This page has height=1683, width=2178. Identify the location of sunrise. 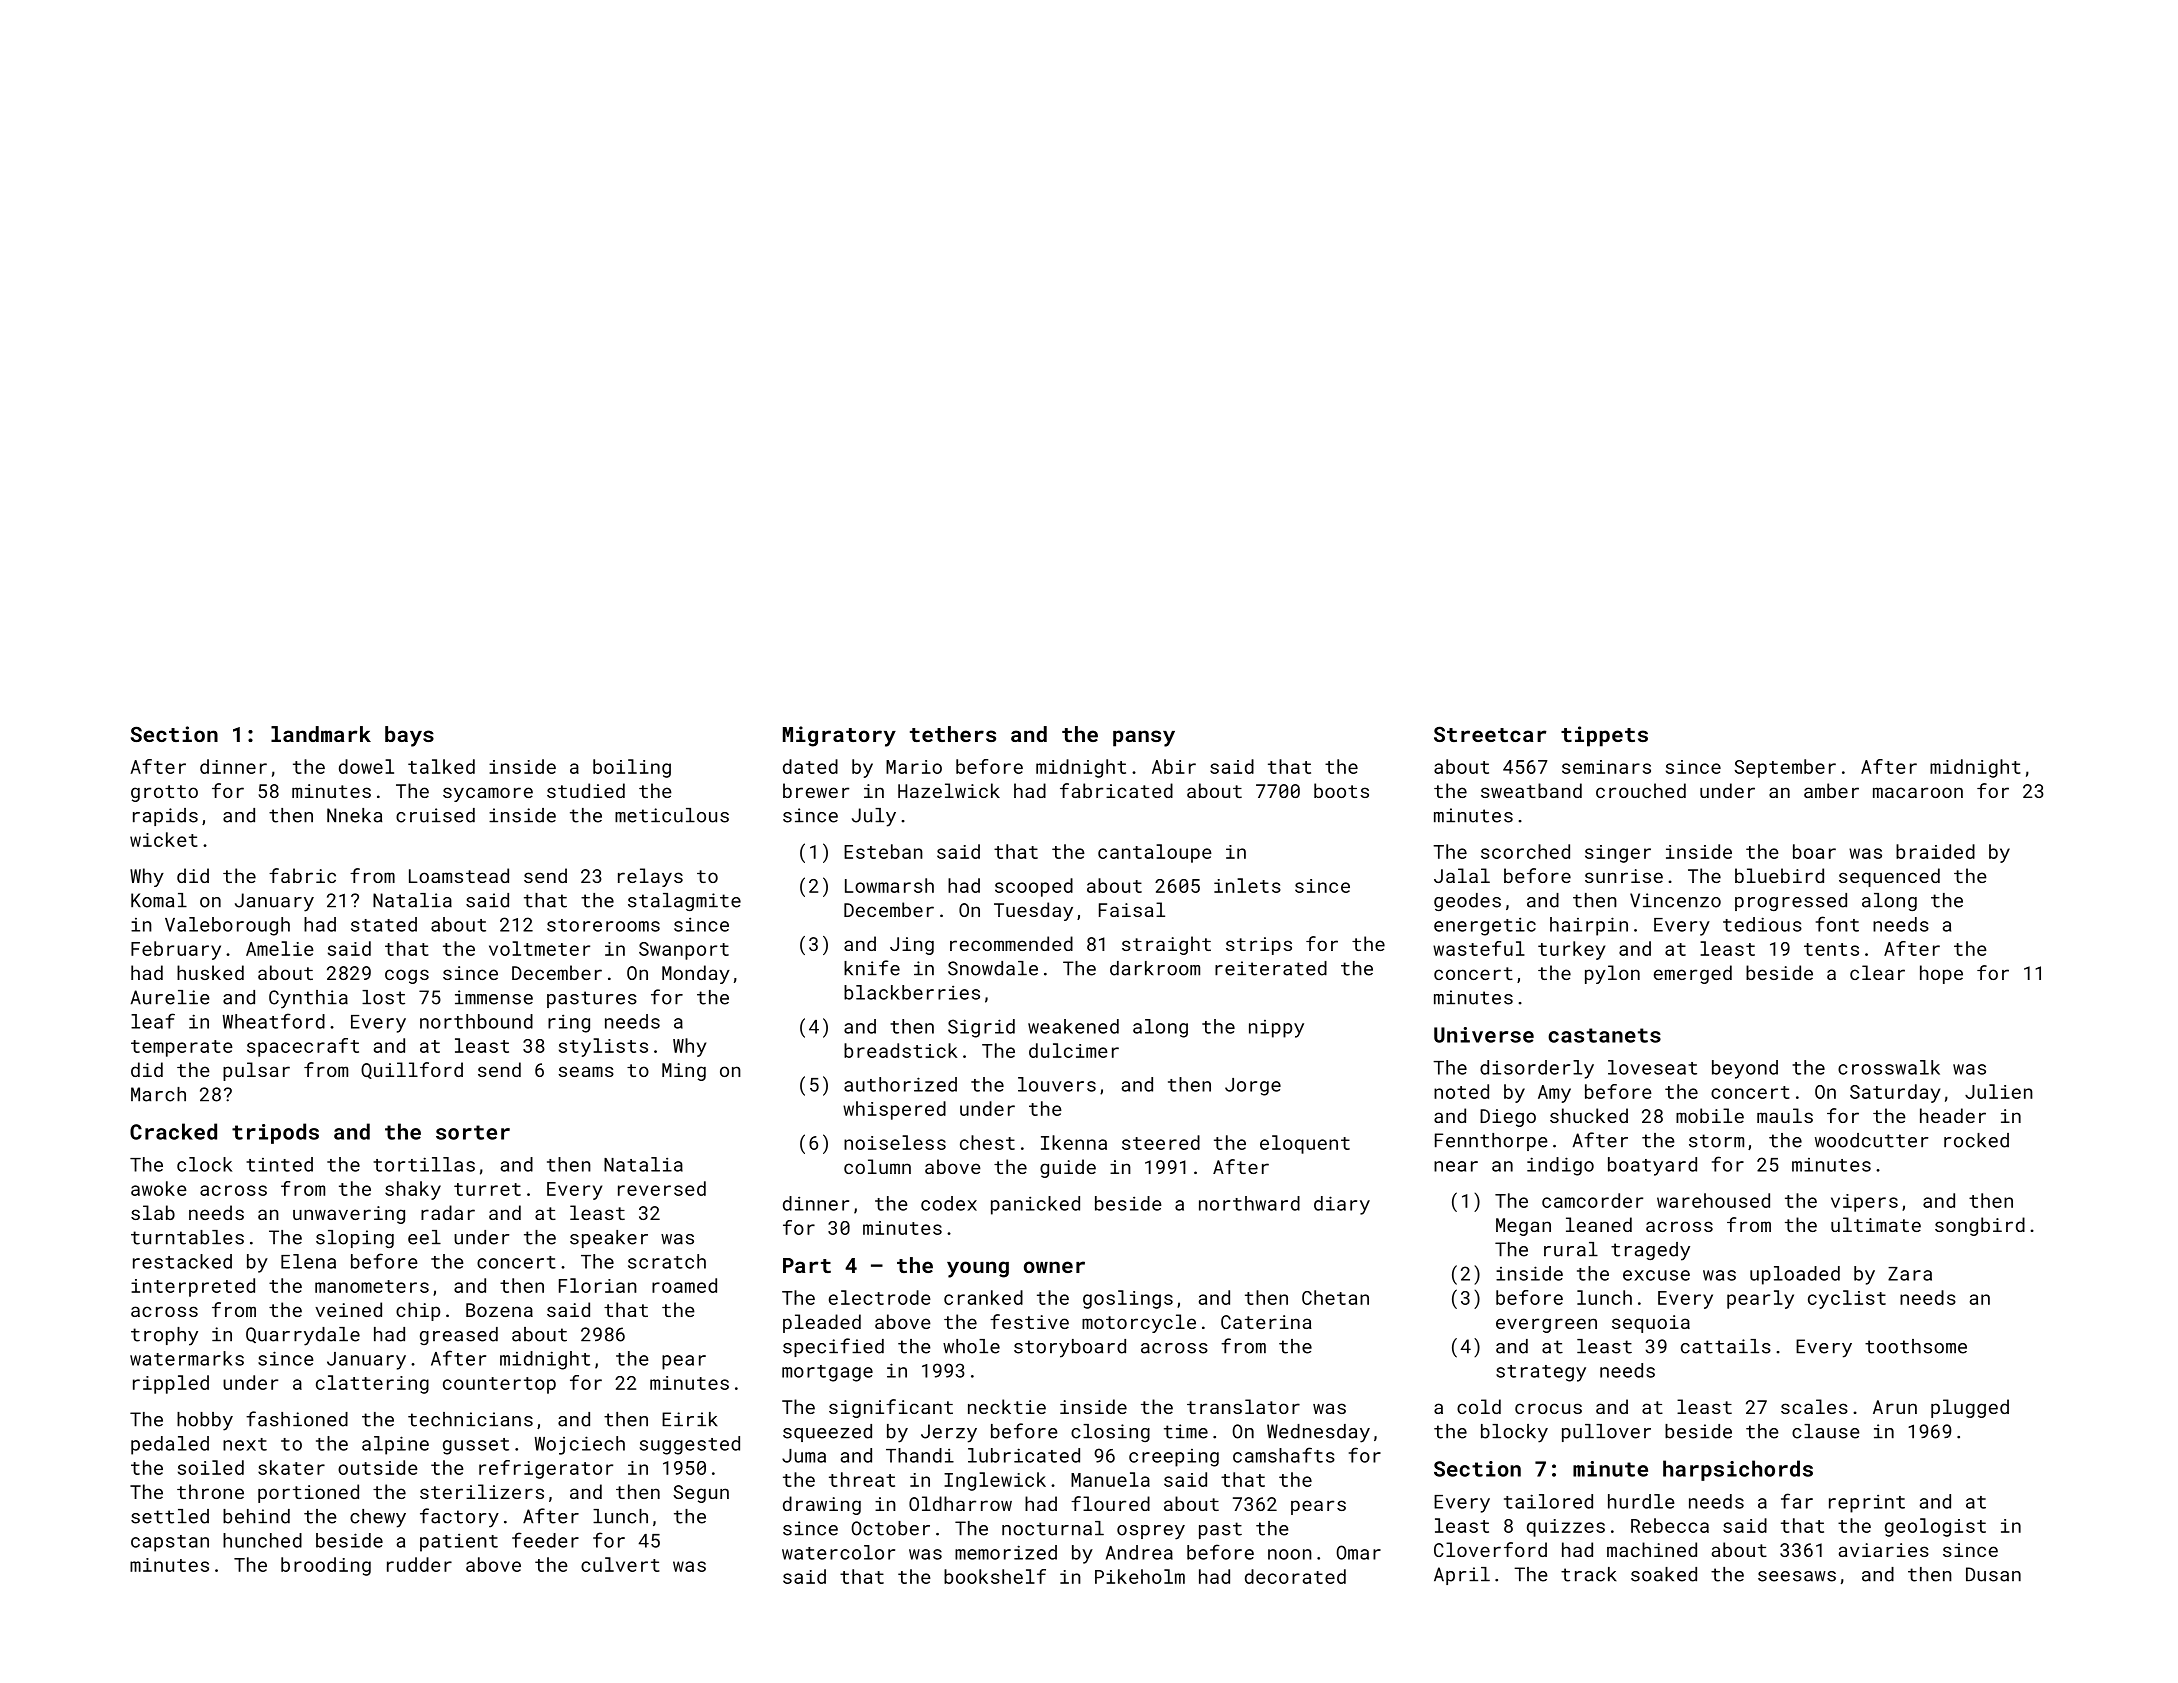
(1624, 876).
